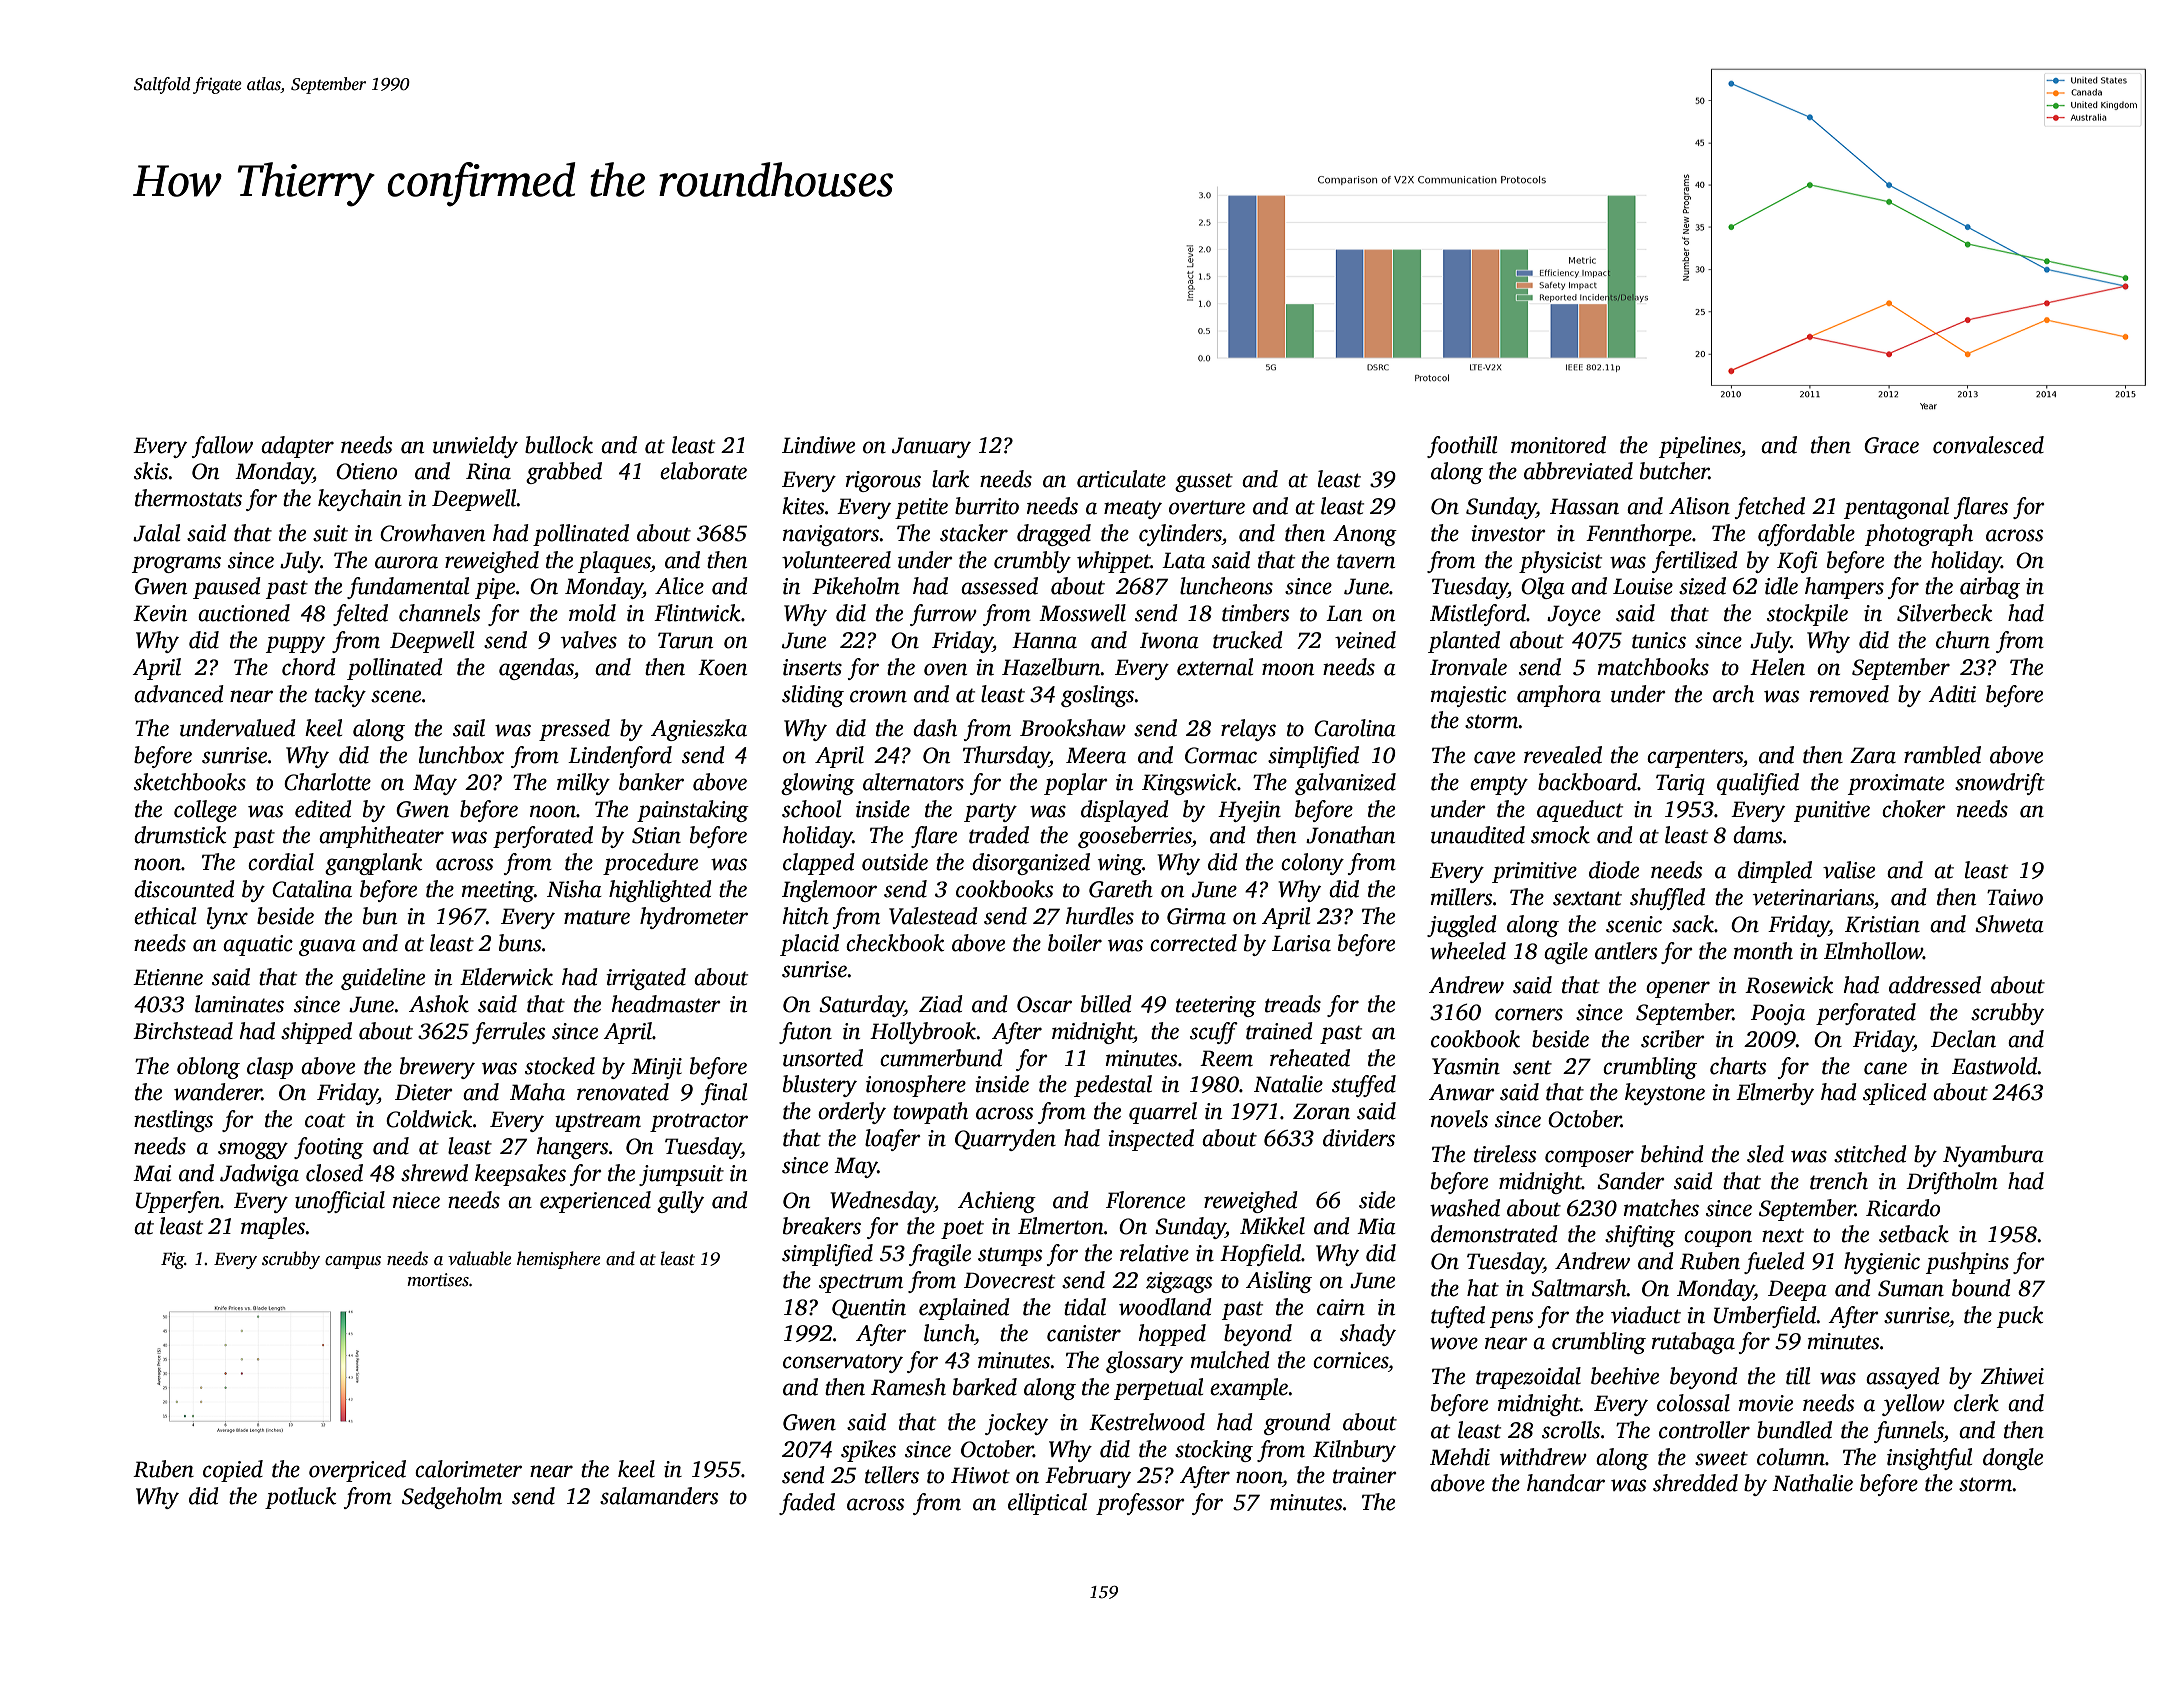 Image resolution: width=2178 pixels, height=1683 pixels. I want to click on trainer, so click(1365, 1475).
